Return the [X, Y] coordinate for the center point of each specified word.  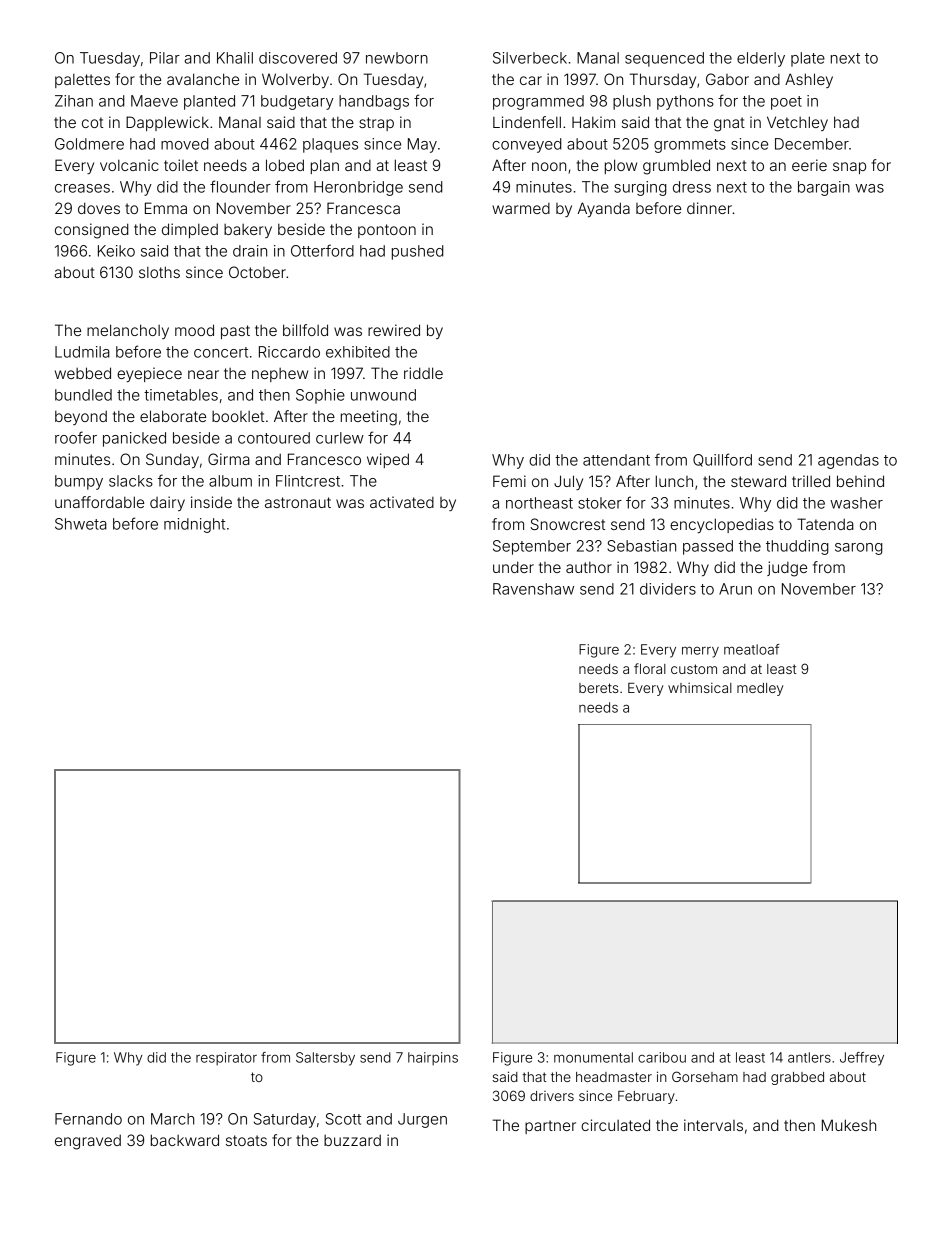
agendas [848, 461]
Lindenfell [527, 122]
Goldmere [89, 144]
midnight [194, 525]
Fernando [88, 1119]
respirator [226, 1058]
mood [194, 330]
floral [650, 668]
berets [598, 688]
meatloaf [752, 649]
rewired [394, 330]
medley [760, 689]
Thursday [663, 80]
